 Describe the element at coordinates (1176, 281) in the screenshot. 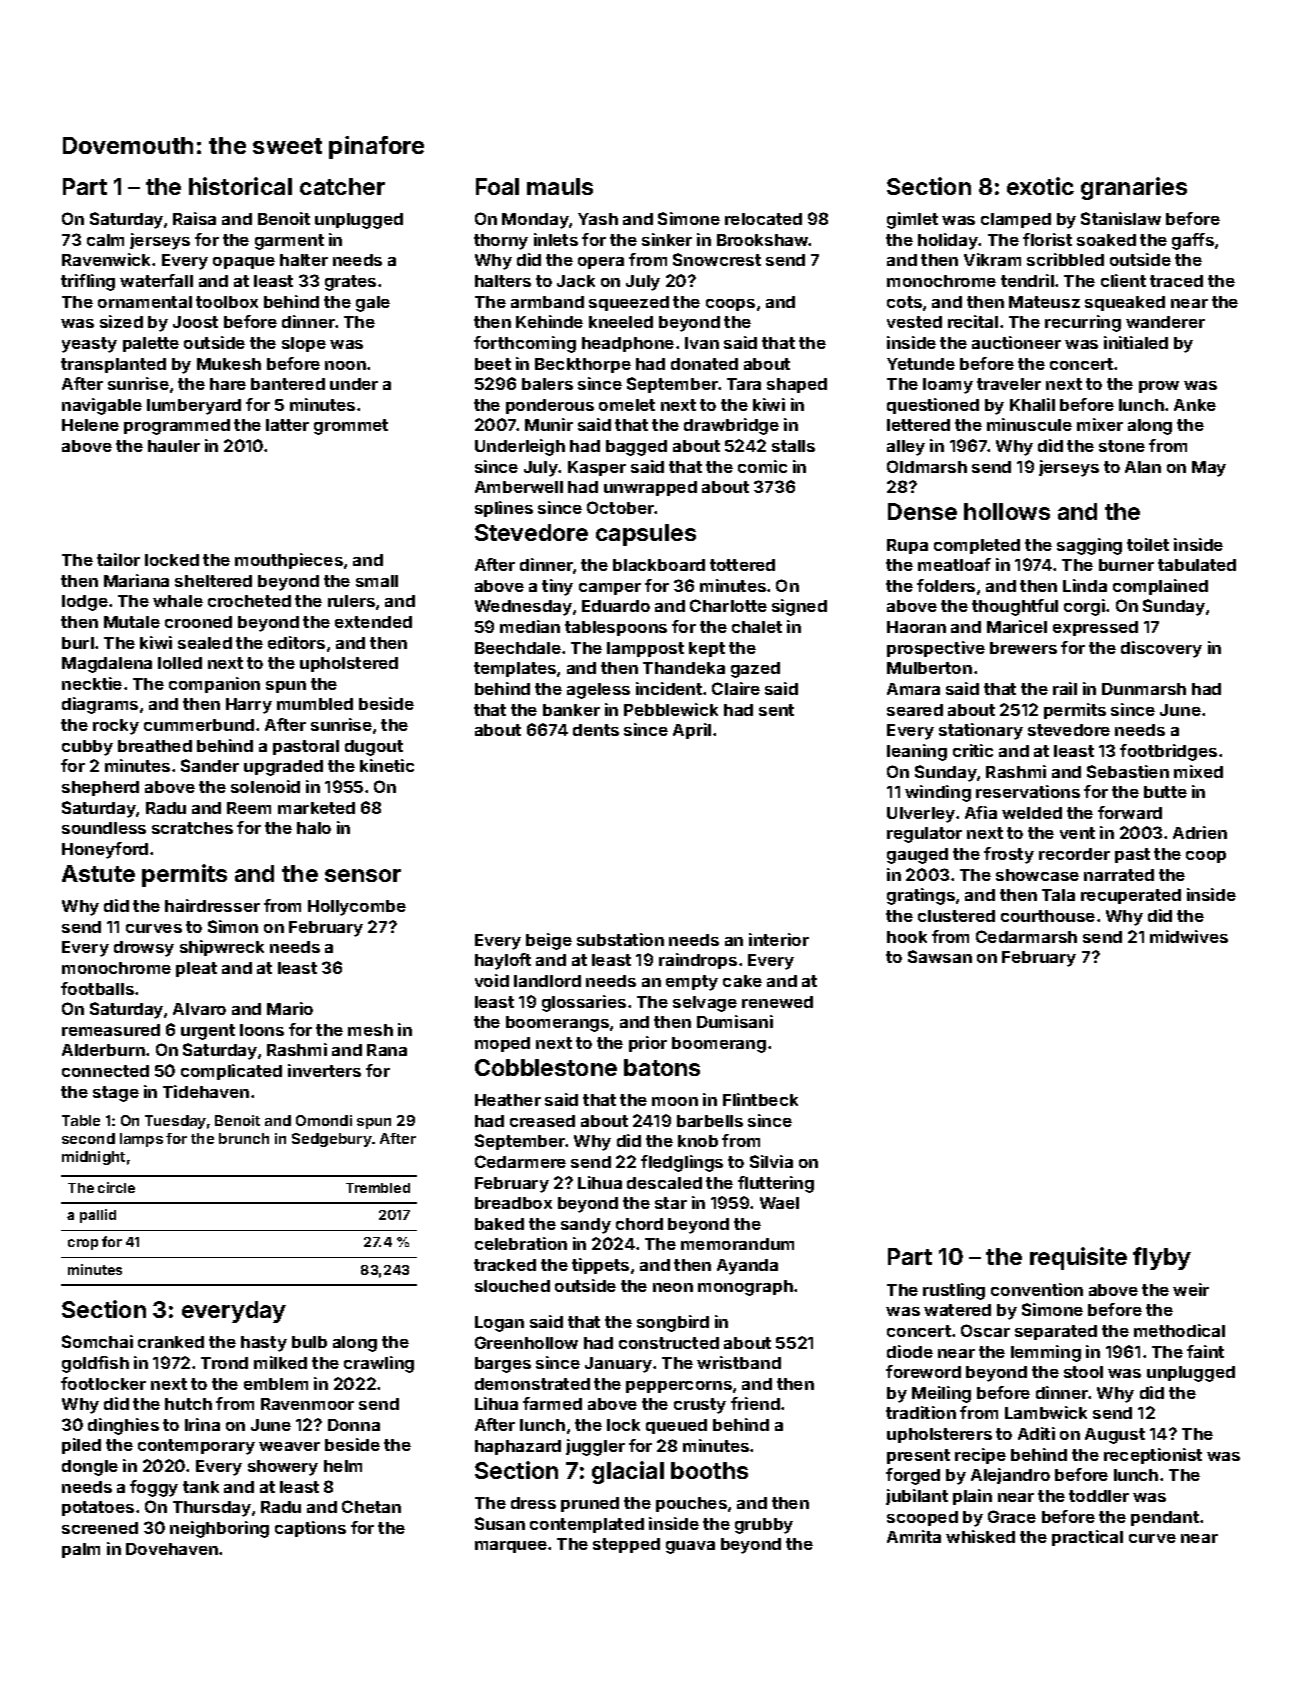

I see `traced` at that location.
